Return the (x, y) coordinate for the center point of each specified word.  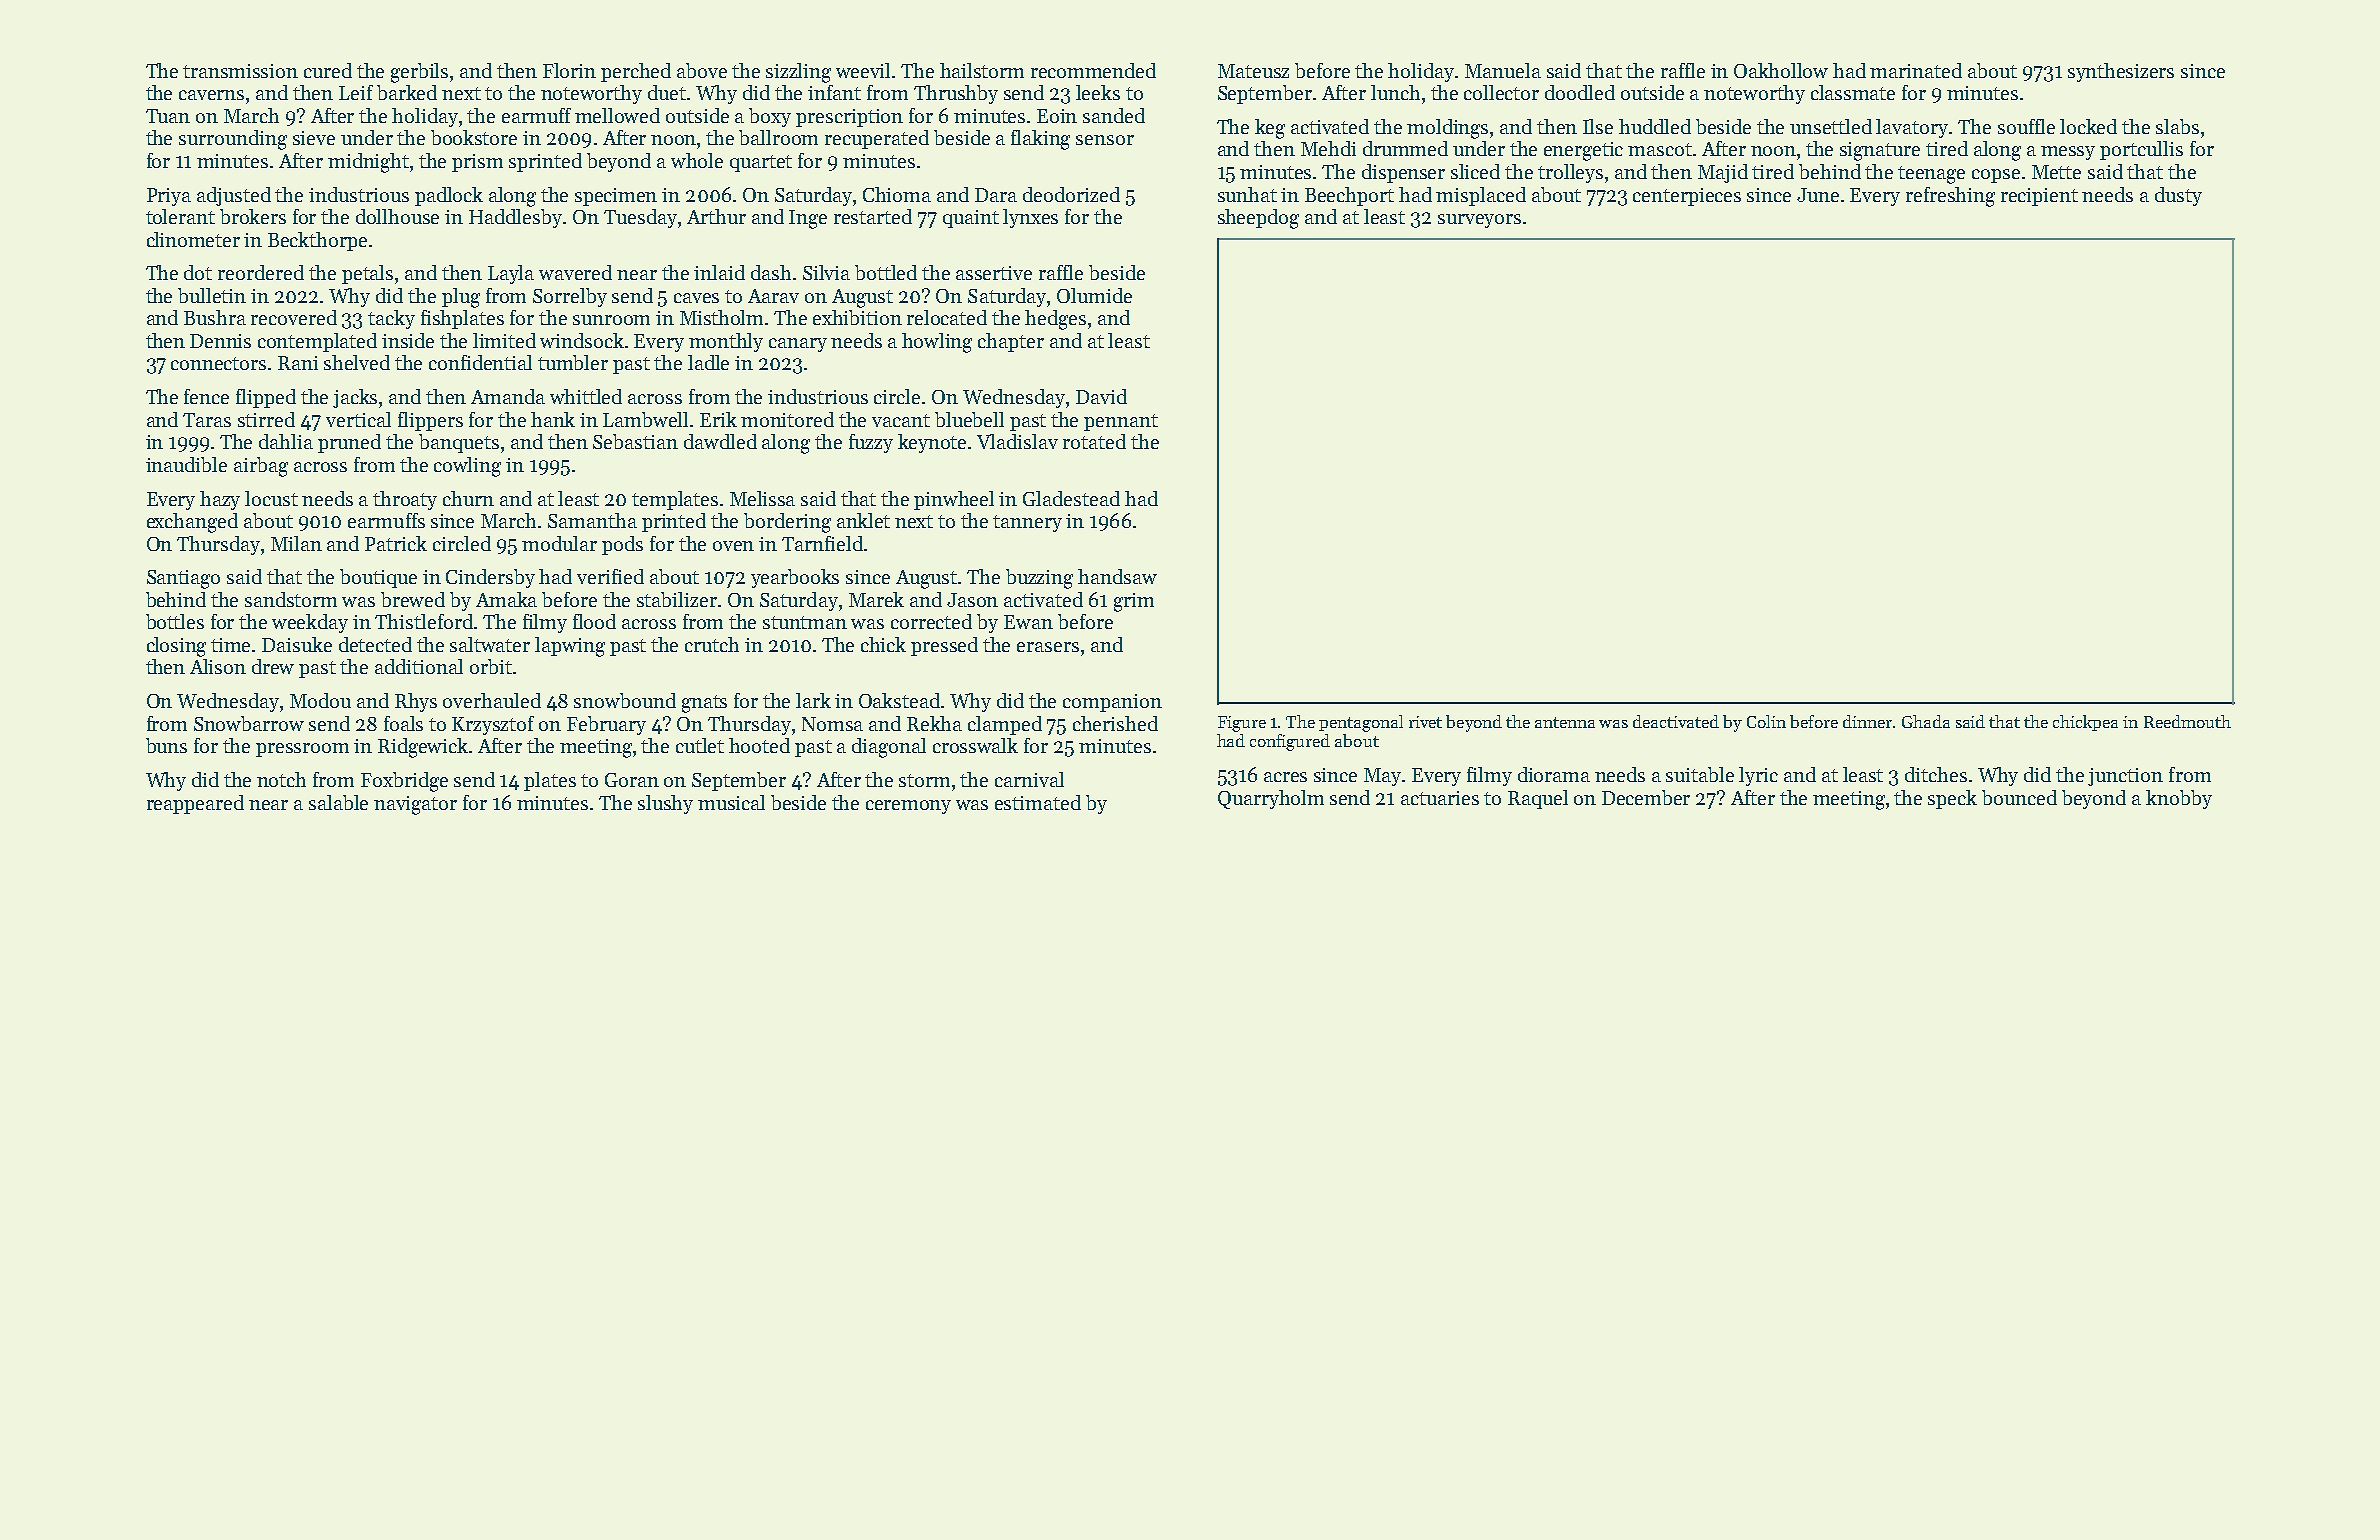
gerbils (419, 73)
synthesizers (2121, 72)
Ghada (1926, 721)
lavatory (1913, 128)
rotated (1094, 441)
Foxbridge (404, 782)
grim (1134, 602)
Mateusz (1253, 71)
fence (206, 396)
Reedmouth (2187, 721)
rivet (1425, 722)
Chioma (897, 194)
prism (477, 163)
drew (273, 666)
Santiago (183, 579)
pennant (1121, 422)
